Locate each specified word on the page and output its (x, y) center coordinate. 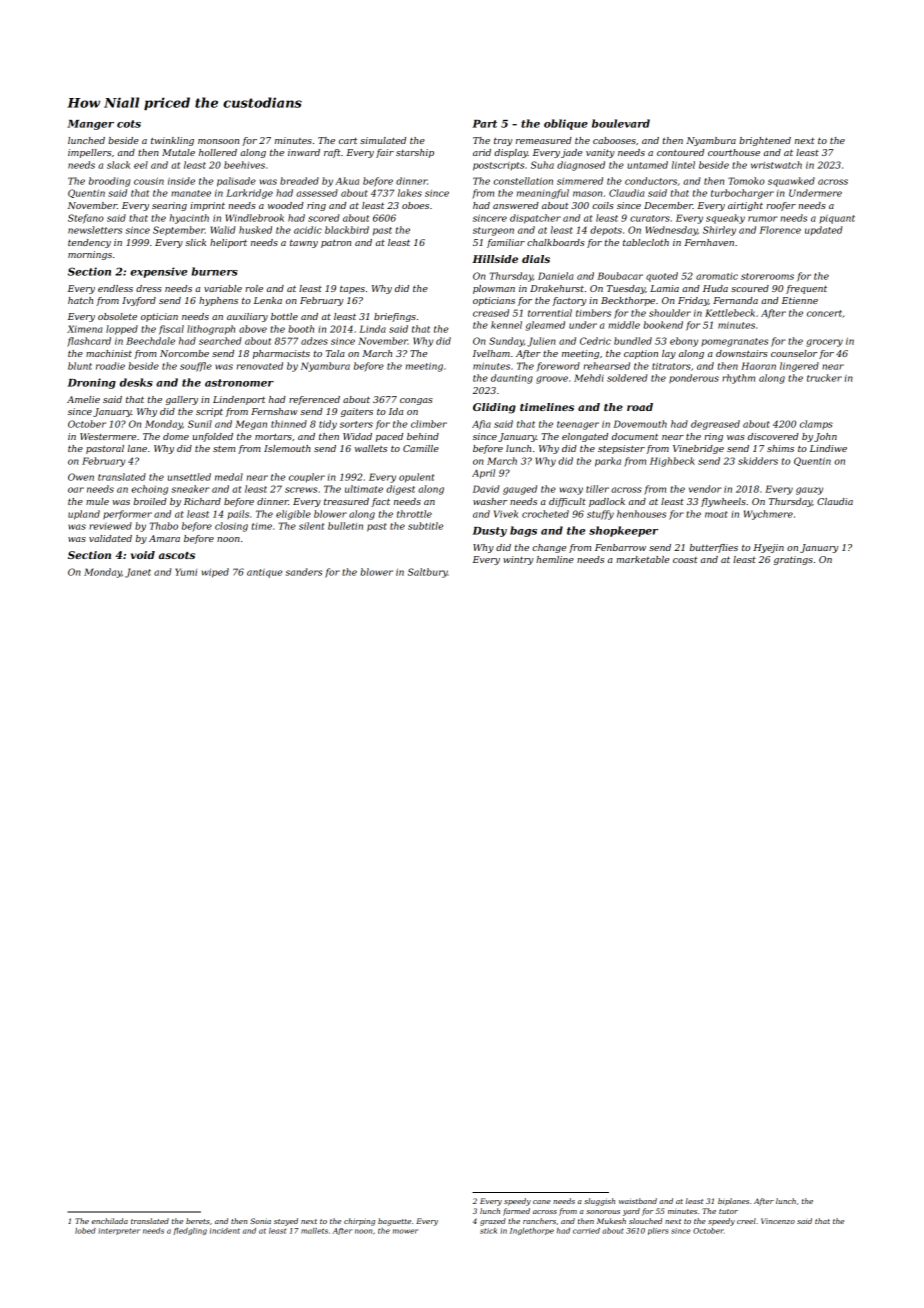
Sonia (260, 1221)
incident (225, 1231)
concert (824, 313)
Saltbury (428, 573)
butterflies (714, 548)
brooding (109, 182)
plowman (494, 289)
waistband (638, 1201)
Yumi (186, 572)
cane (542, 1202)
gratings (793, 560)
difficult (567, 502)
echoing (149, 490)
